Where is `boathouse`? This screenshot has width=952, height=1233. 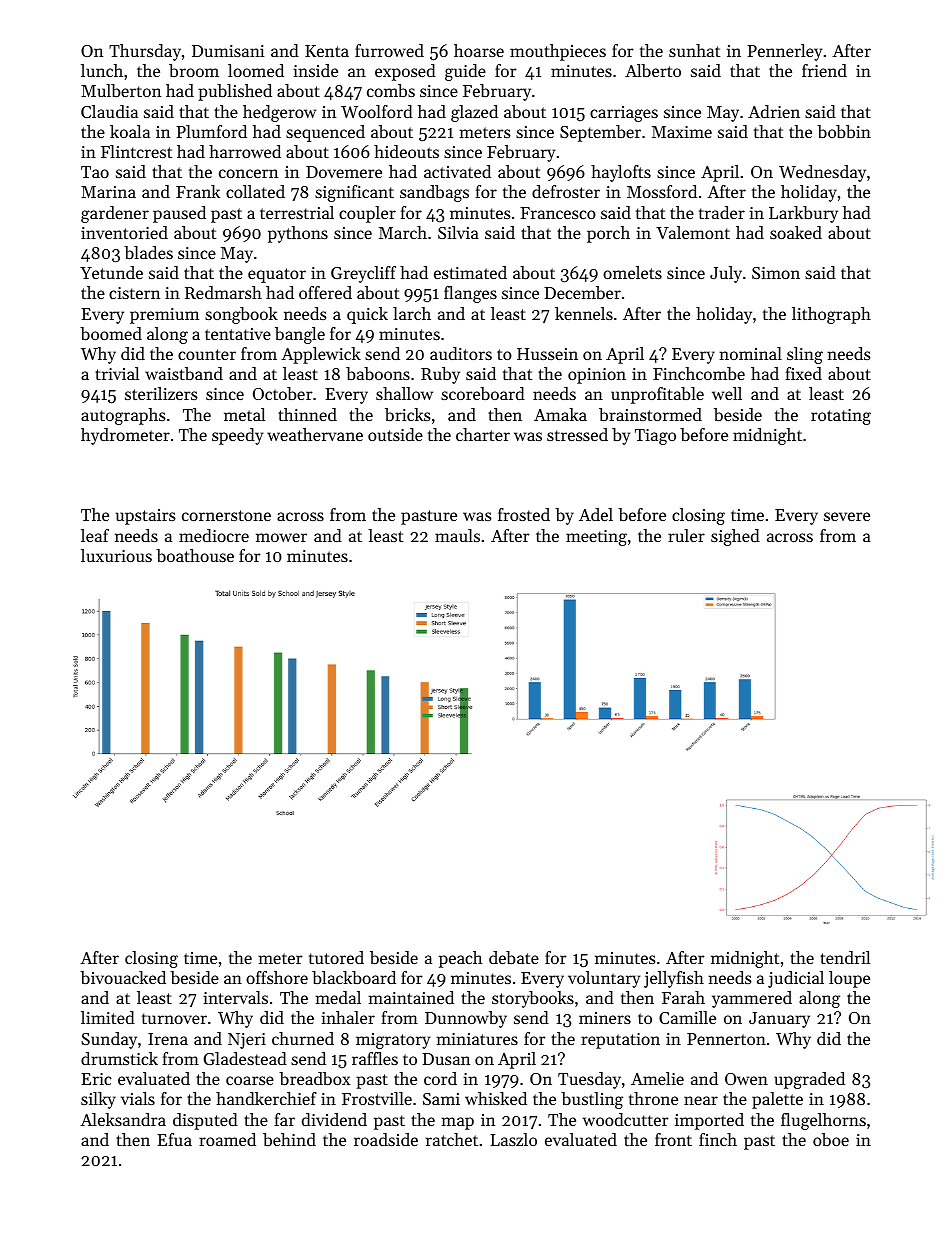 boathouse is located at coordinates (195, 555).
